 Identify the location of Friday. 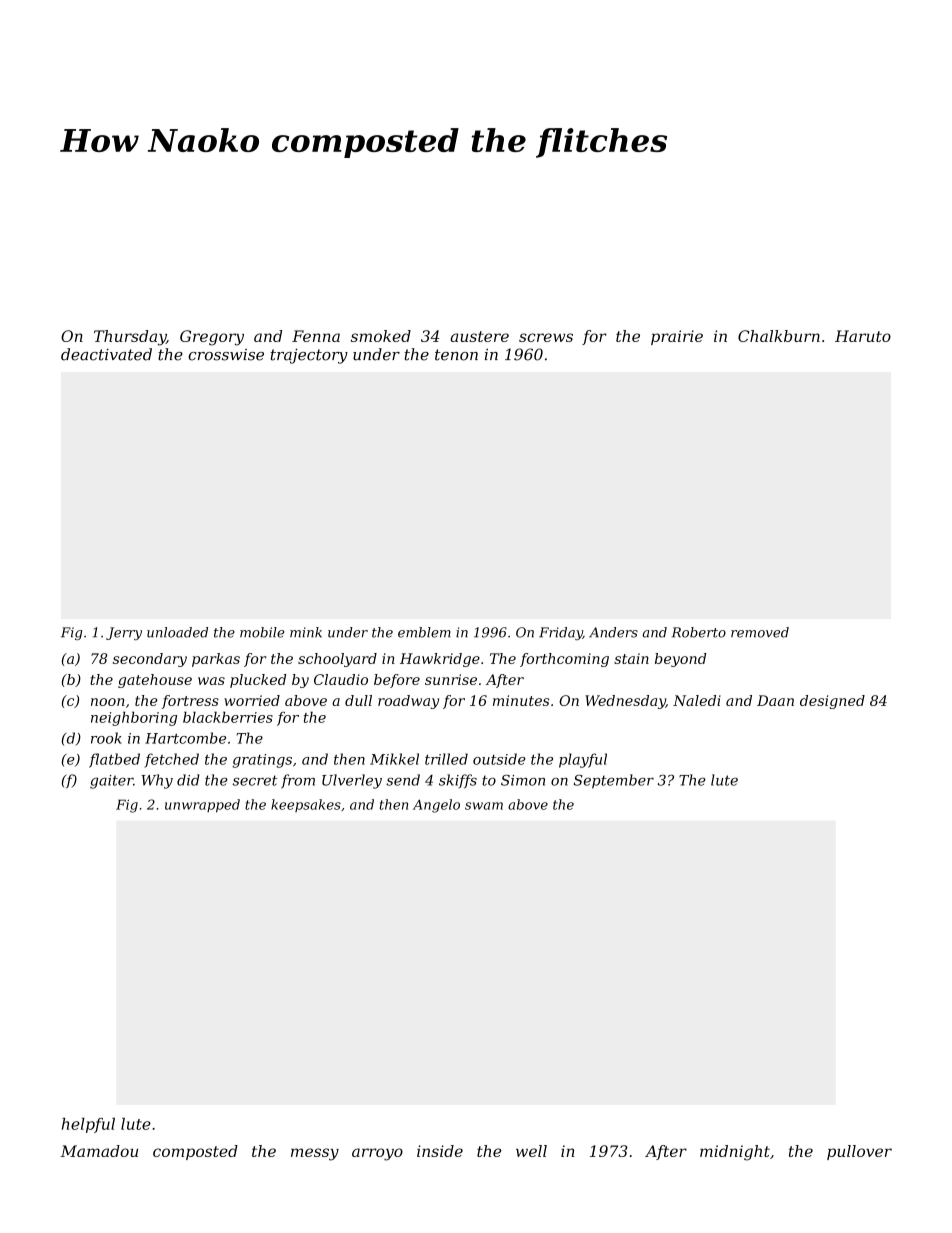
(561, 633).
